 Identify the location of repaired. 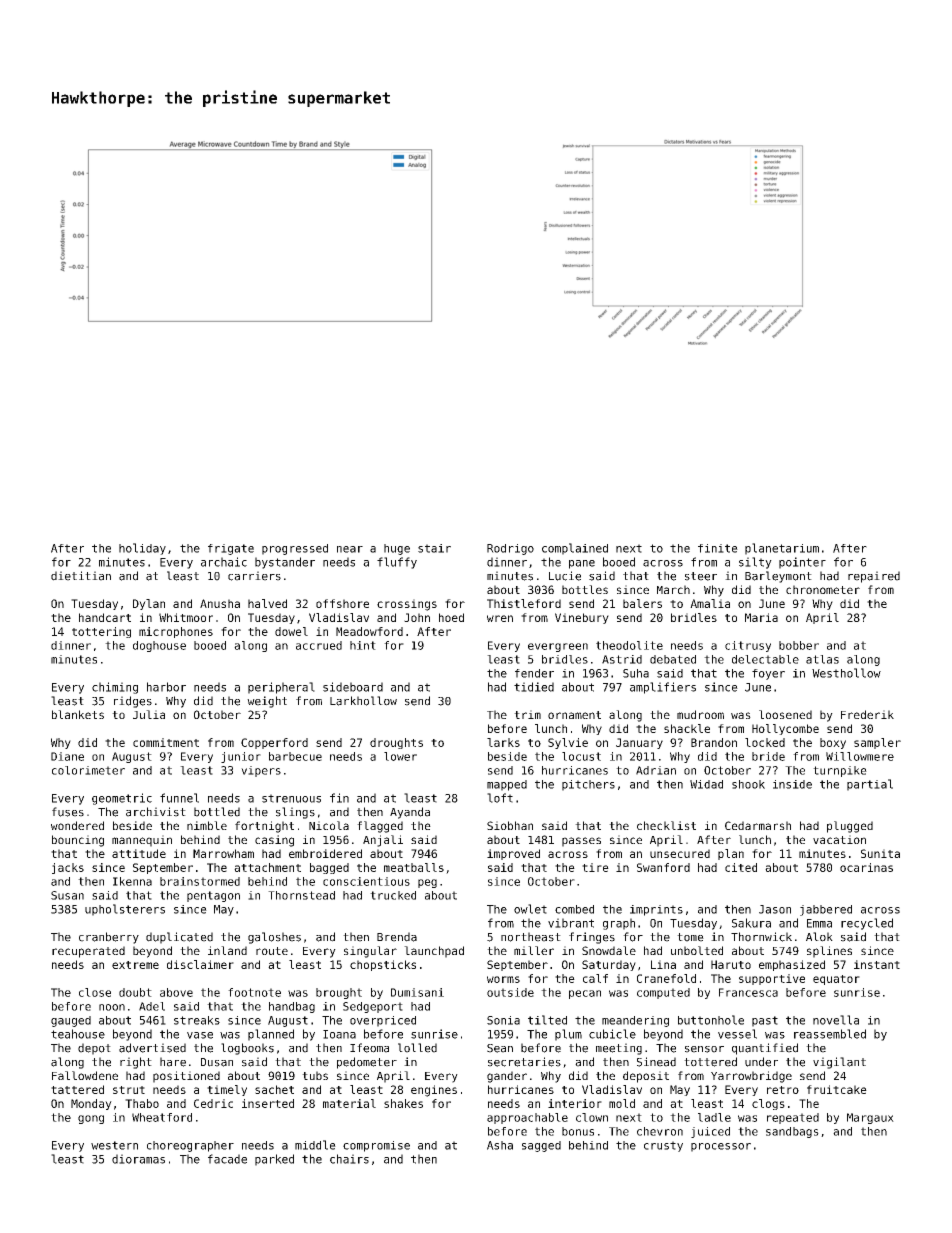
(874, 577).
